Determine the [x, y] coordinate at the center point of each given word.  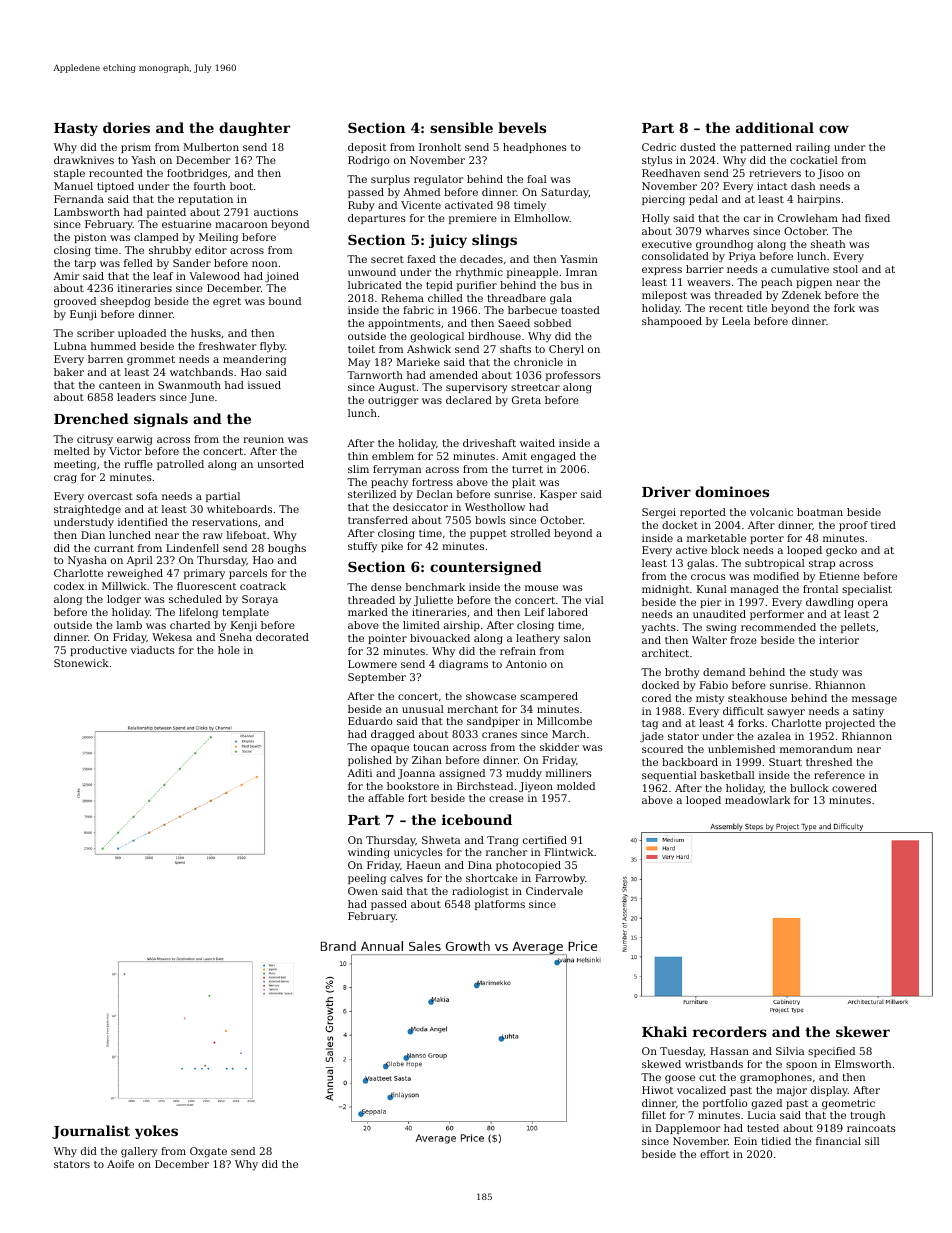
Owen [363, 891]
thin [358, 456]
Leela [736, 321]
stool [845, 269]
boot [241, 186]
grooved [75, 302]
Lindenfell [192, 548]
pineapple [532, 273]
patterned [766, 148]
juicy [448, 241]
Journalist [91, 1132]
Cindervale [554, 891]
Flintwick [569, 852]
